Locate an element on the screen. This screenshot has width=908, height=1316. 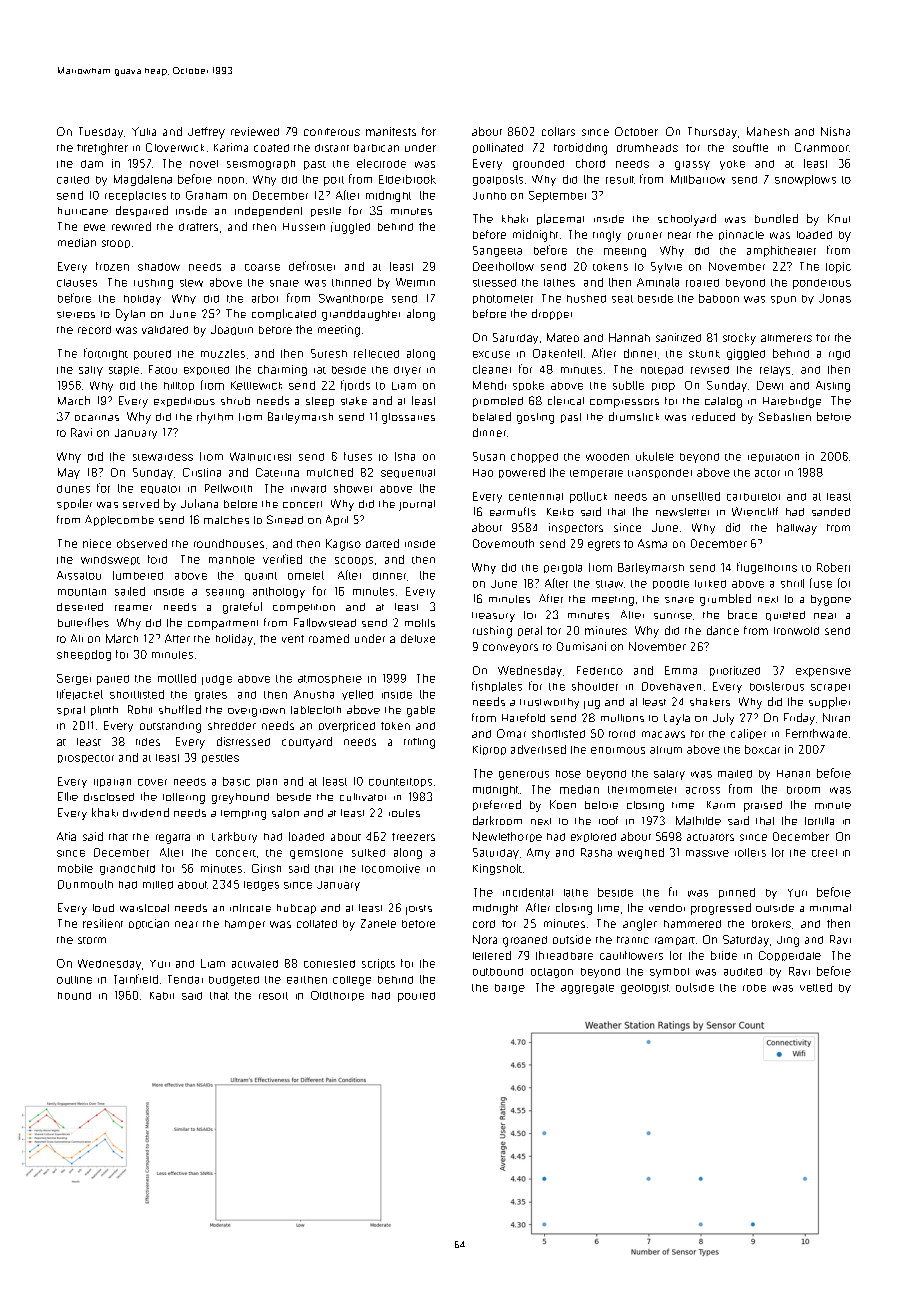
firefighter is located at coordinates (102, 149).
